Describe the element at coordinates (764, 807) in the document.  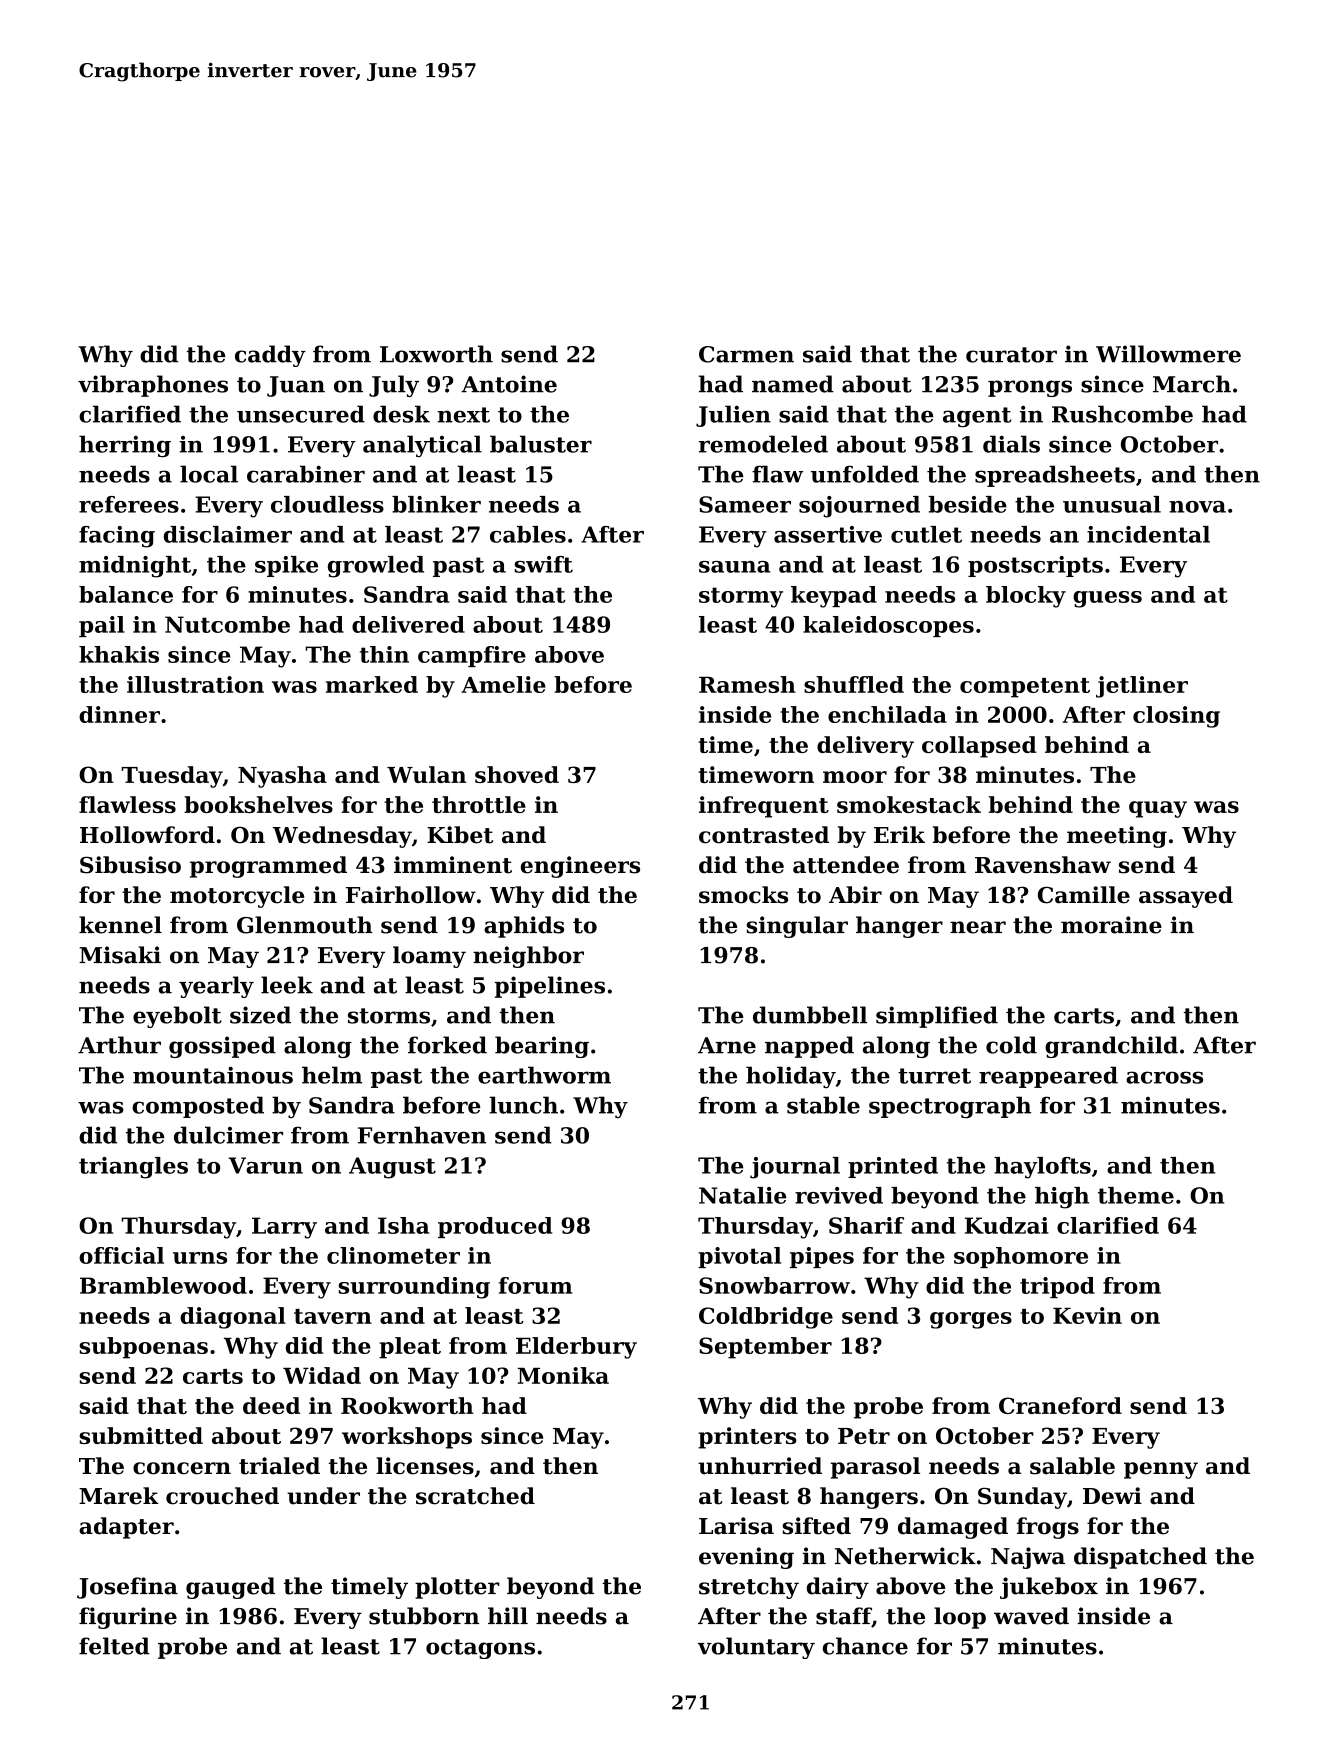
I see `infrequent` at that location.
